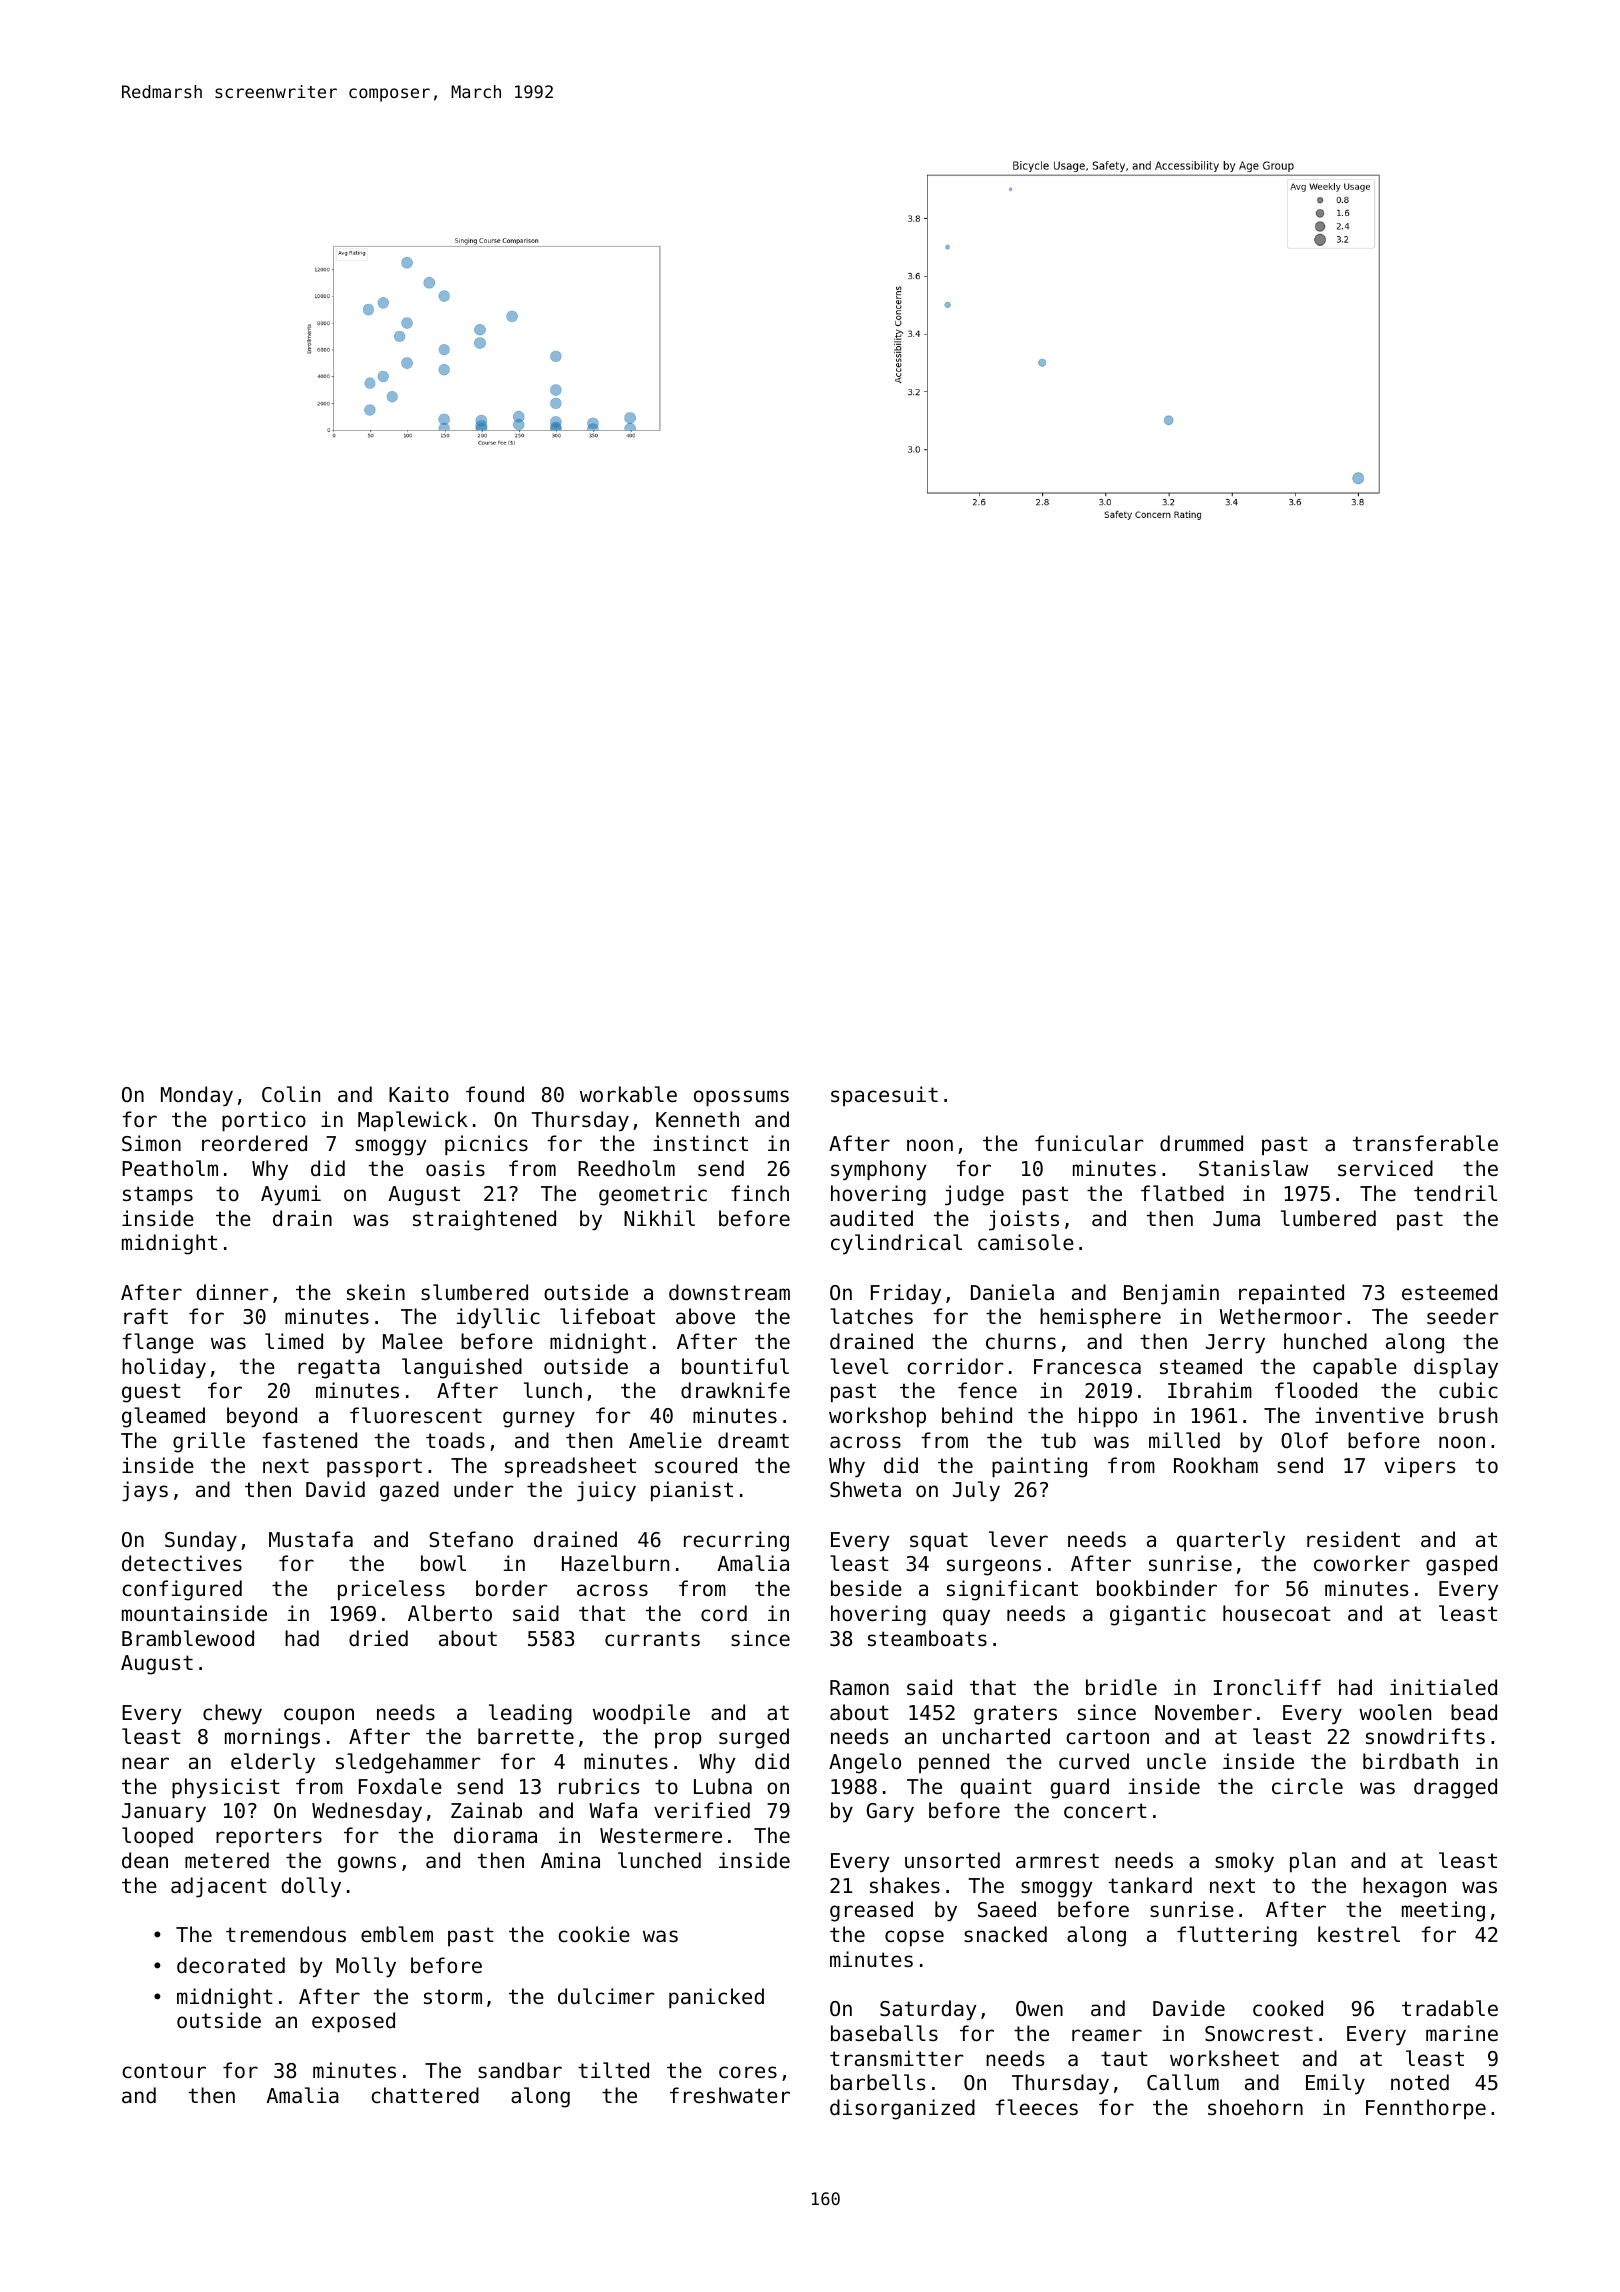 The width and height of the screenshot is (1620, 2292). What do you see at coordinates (1036, 2107) in the screenshot?
I see `fleeces` at bounding box center [1036, 2107].
